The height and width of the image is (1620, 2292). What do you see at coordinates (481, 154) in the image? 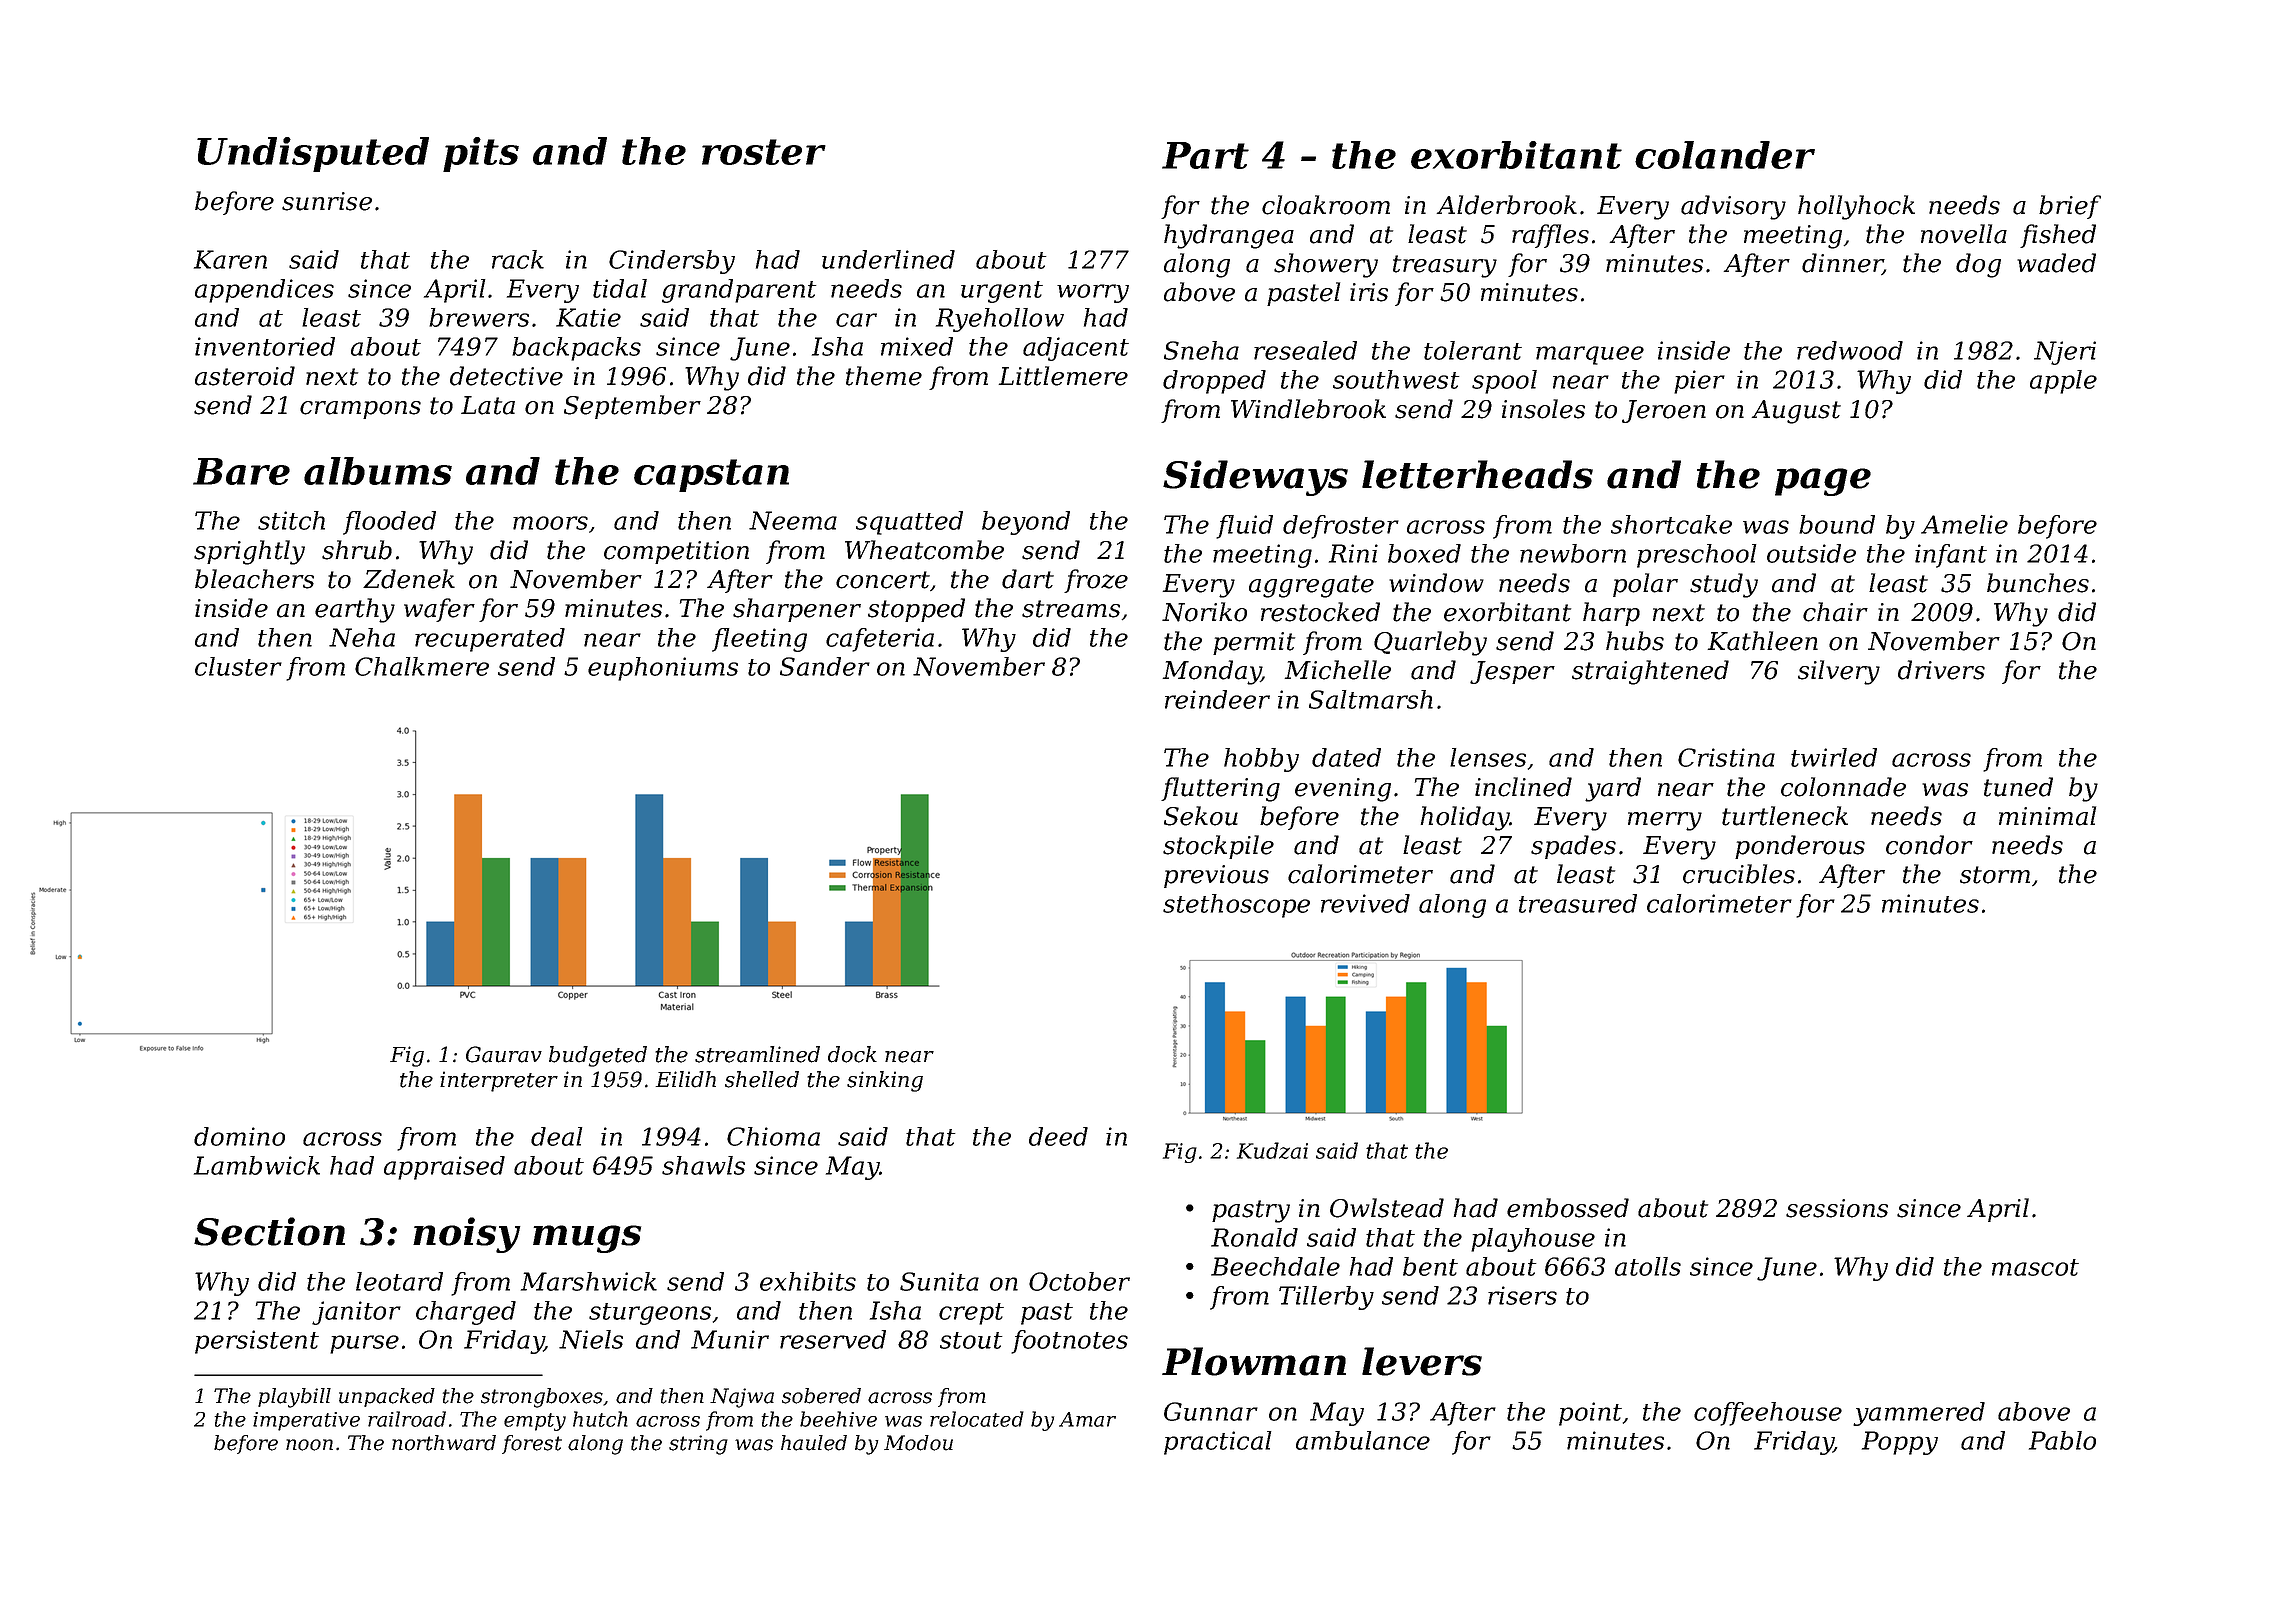
I see `pits` at bounding box center [481, 154].
